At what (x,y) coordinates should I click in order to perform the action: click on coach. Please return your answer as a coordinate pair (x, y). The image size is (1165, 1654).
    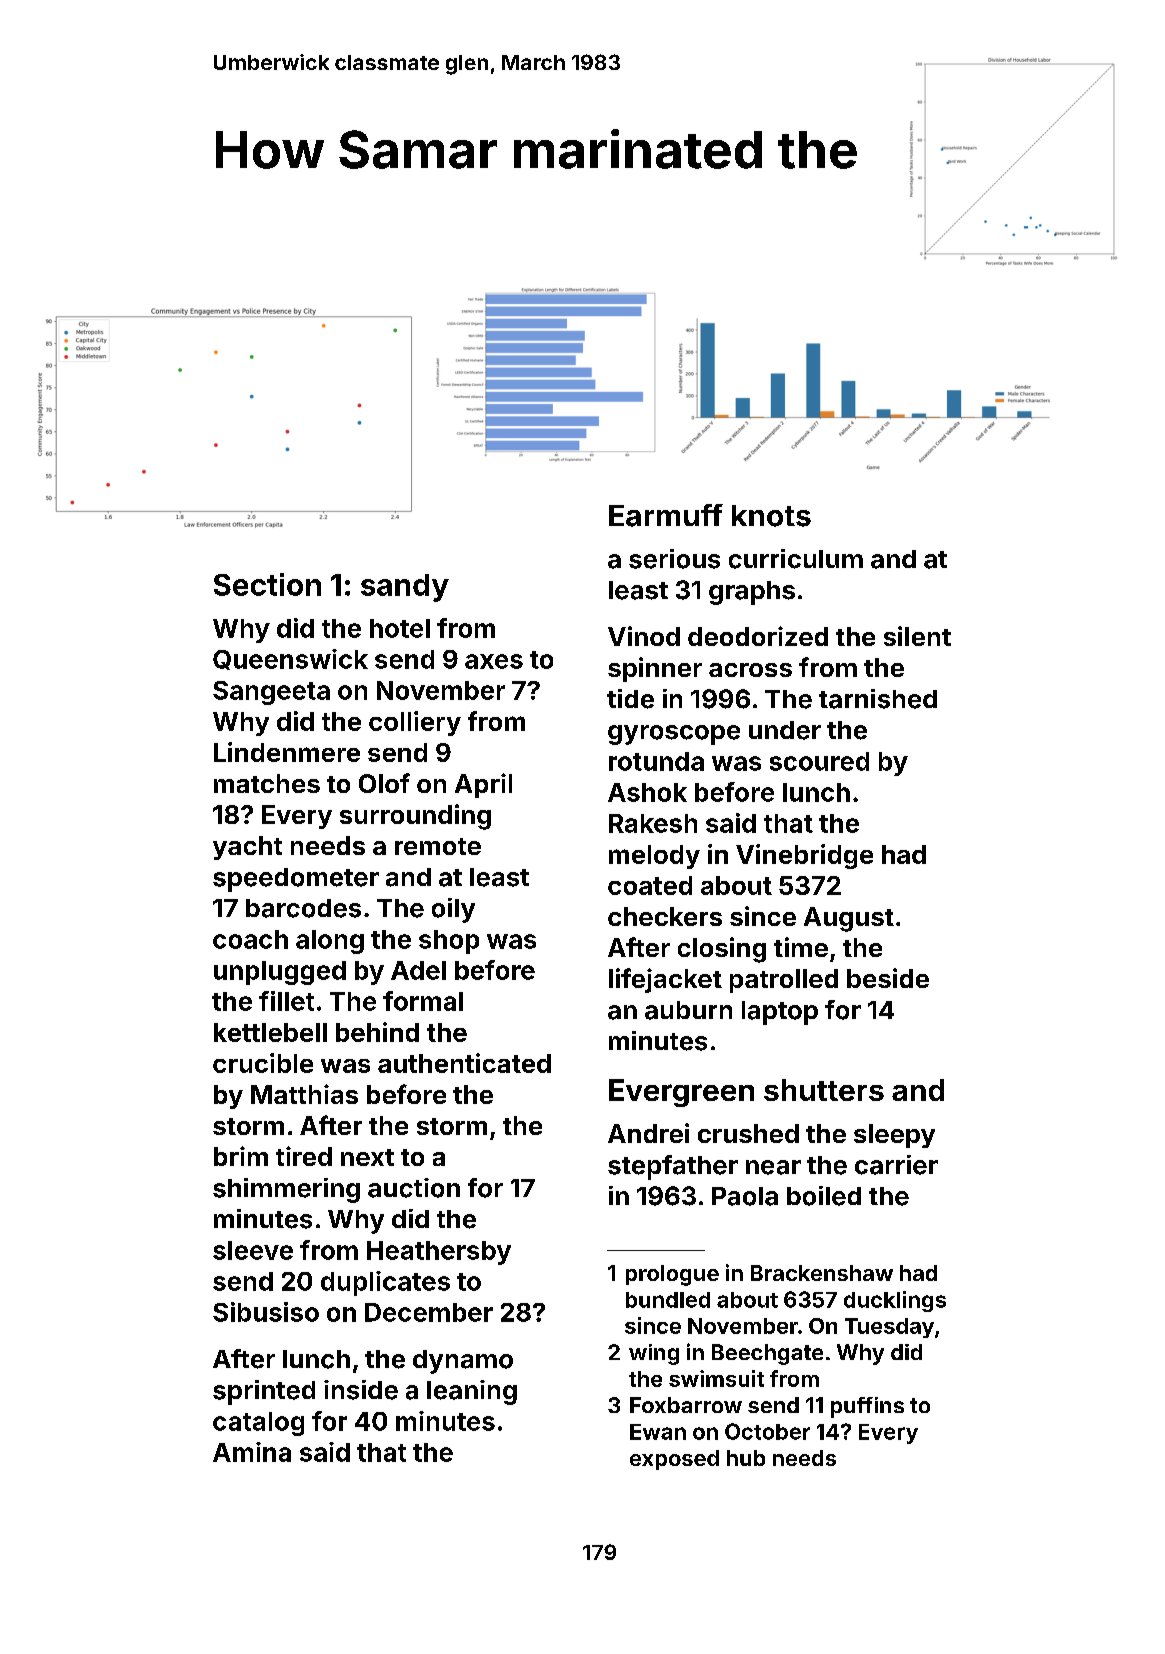
    Looking at the image, I should click on (250, 939).
